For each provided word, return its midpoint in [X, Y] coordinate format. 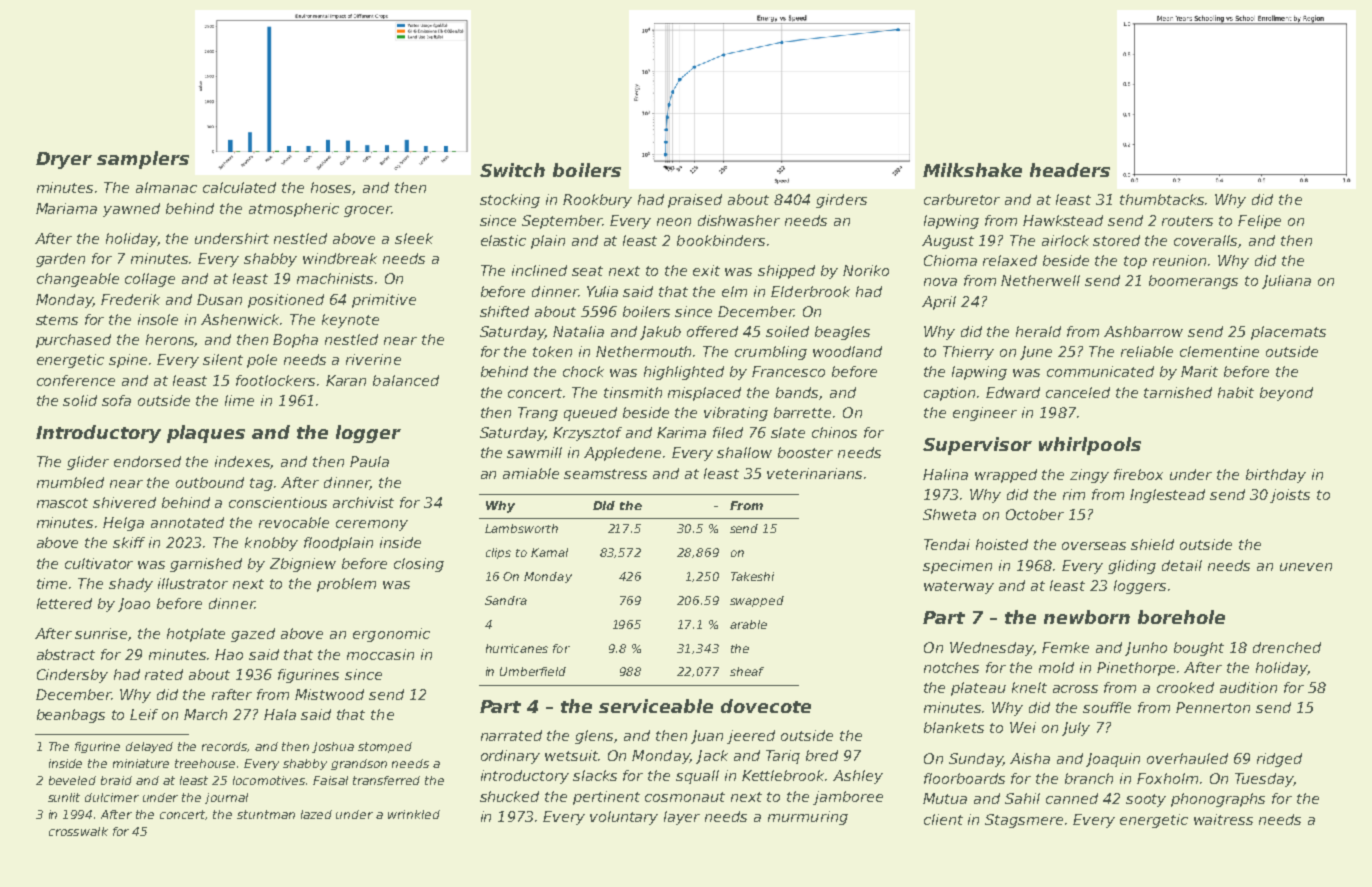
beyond [1286, 394]
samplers [143, 160]
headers [1070, 170]
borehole [1181, 617]
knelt [1029, 687]
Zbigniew [303, 565]
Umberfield [533, 671]
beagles [842, 333]
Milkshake [972, 170]
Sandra [506, 600]
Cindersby [72, 676]
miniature [141, 763]
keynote [350, 321]
